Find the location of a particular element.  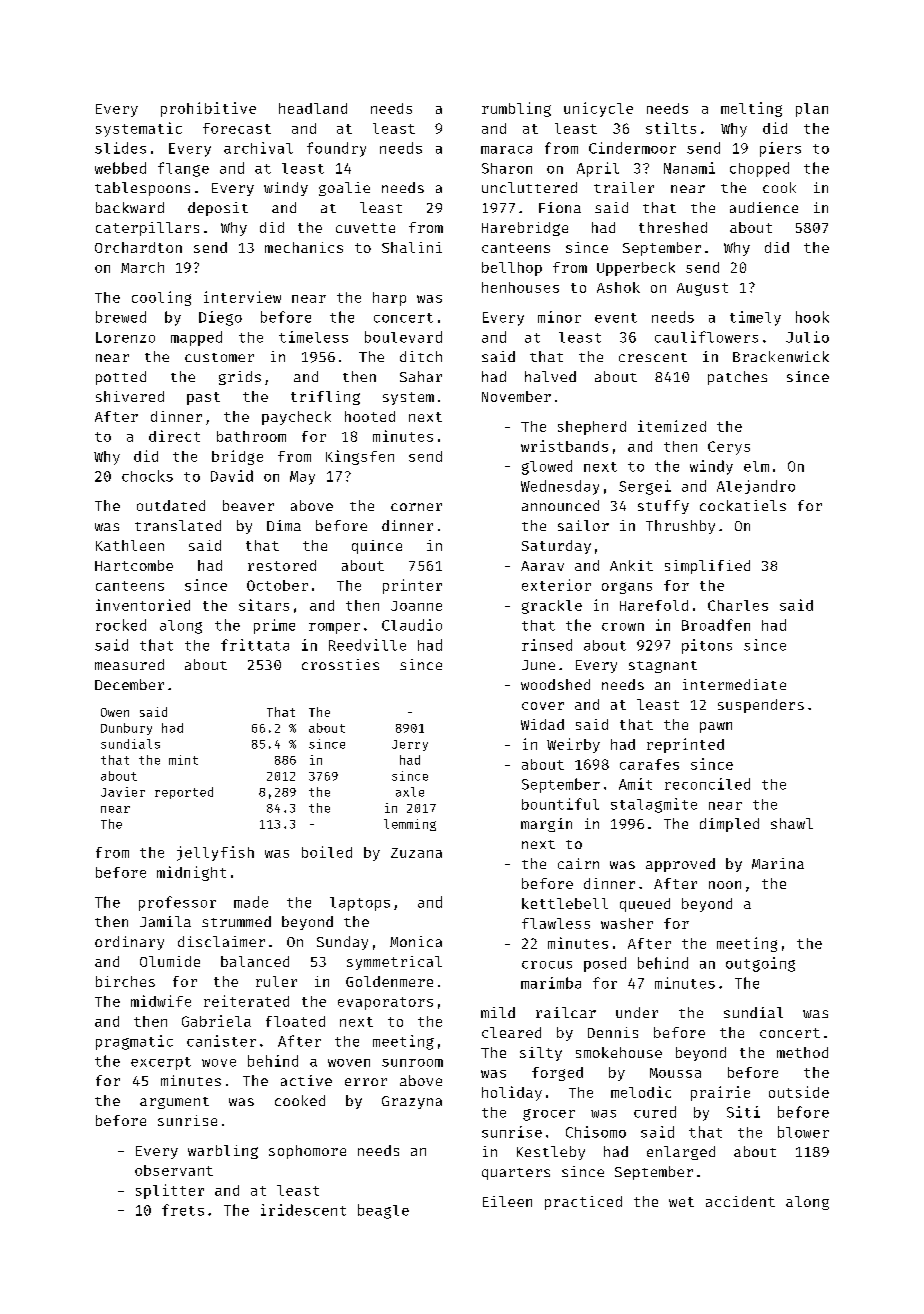

Javier is located at coordinates (123, 792).
